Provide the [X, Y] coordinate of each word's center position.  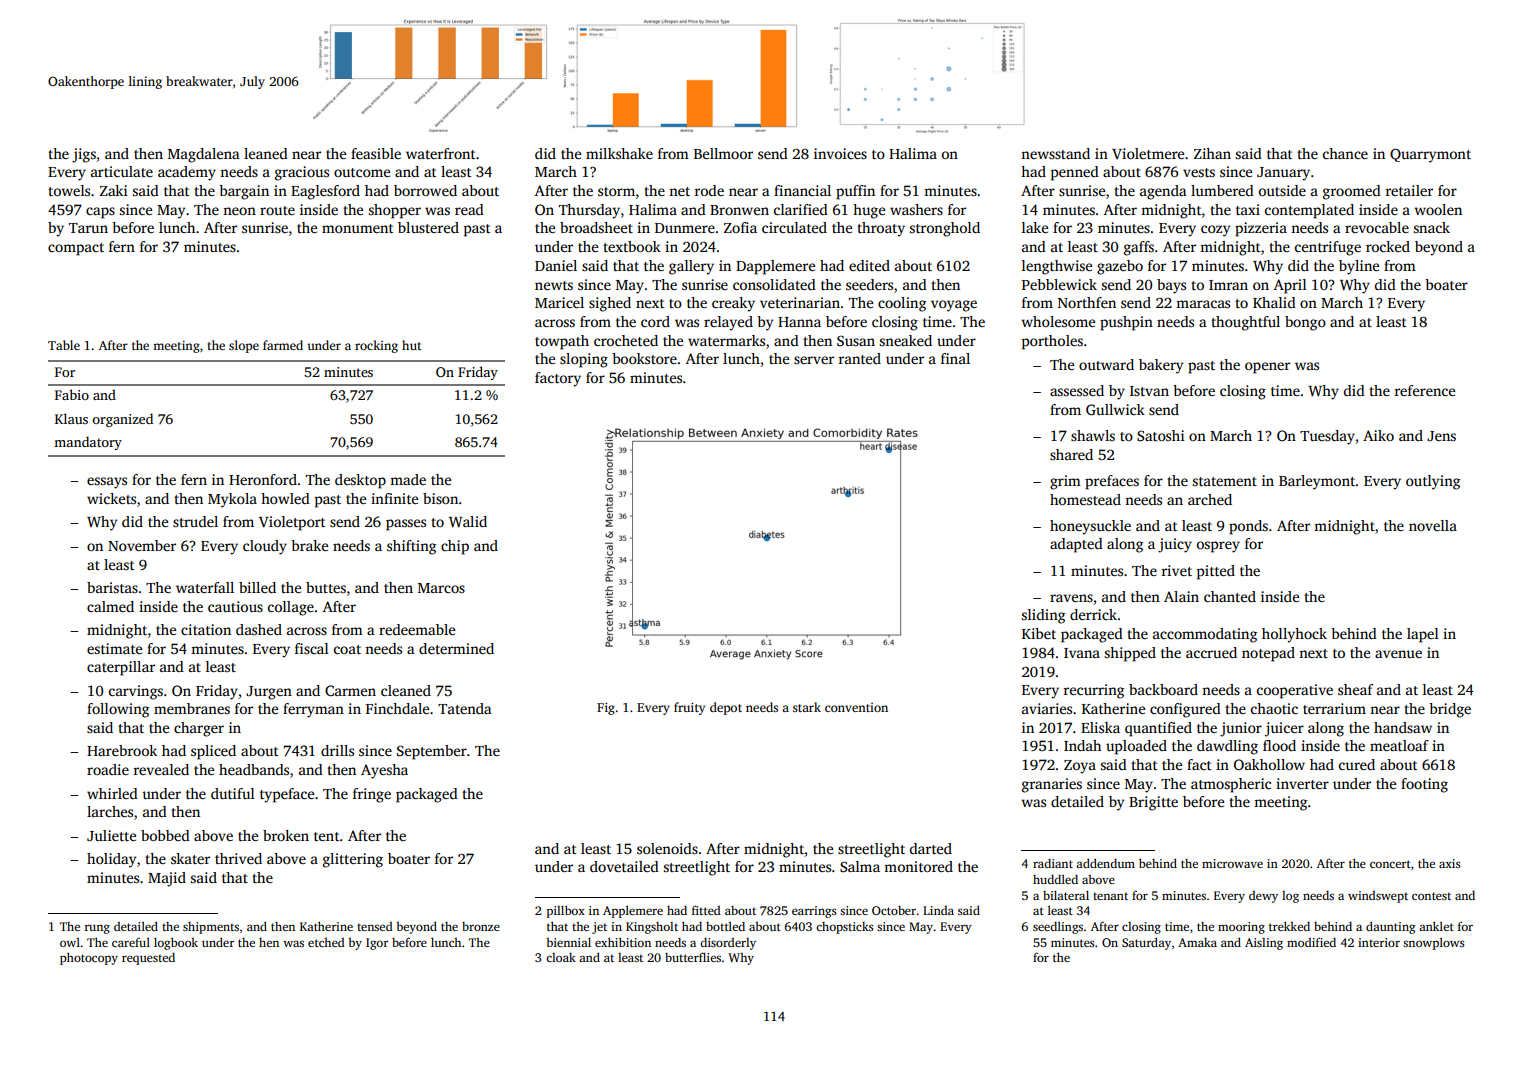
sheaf [1355, 689]
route [277, 210]
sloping [584, 360]
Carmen [350, 690]
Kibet [1039, 633]
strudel [195, 521]
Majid [167, 879]
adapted [1076, 545]
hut [411, 345]
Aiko [1378, 435]
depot [726, 708]
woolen [1438, 209]
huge [869, 211]
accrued [1211, 652]
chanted [1230, 596]
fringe [372, 795]
